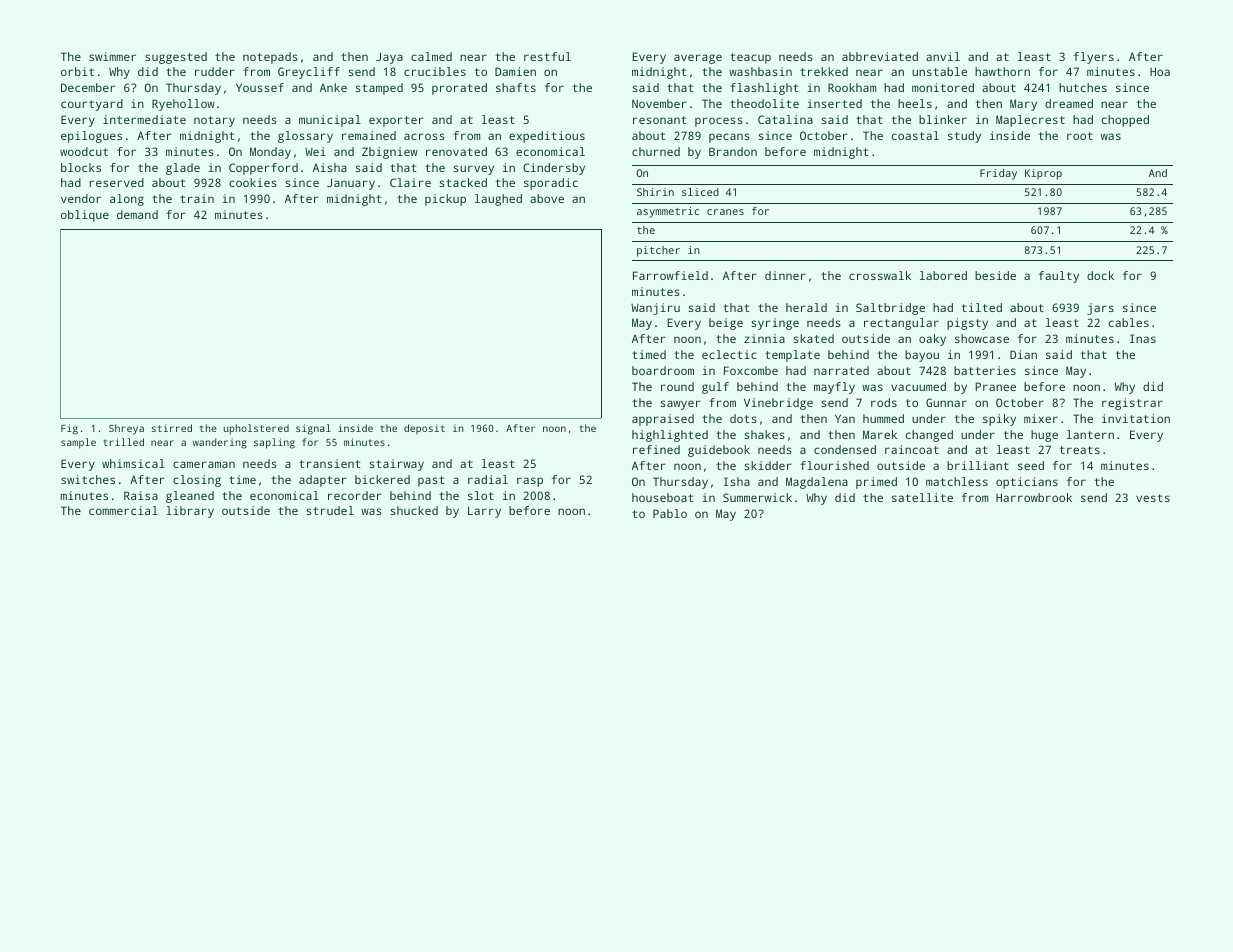  I want to click on beige, so click(726, 324).
